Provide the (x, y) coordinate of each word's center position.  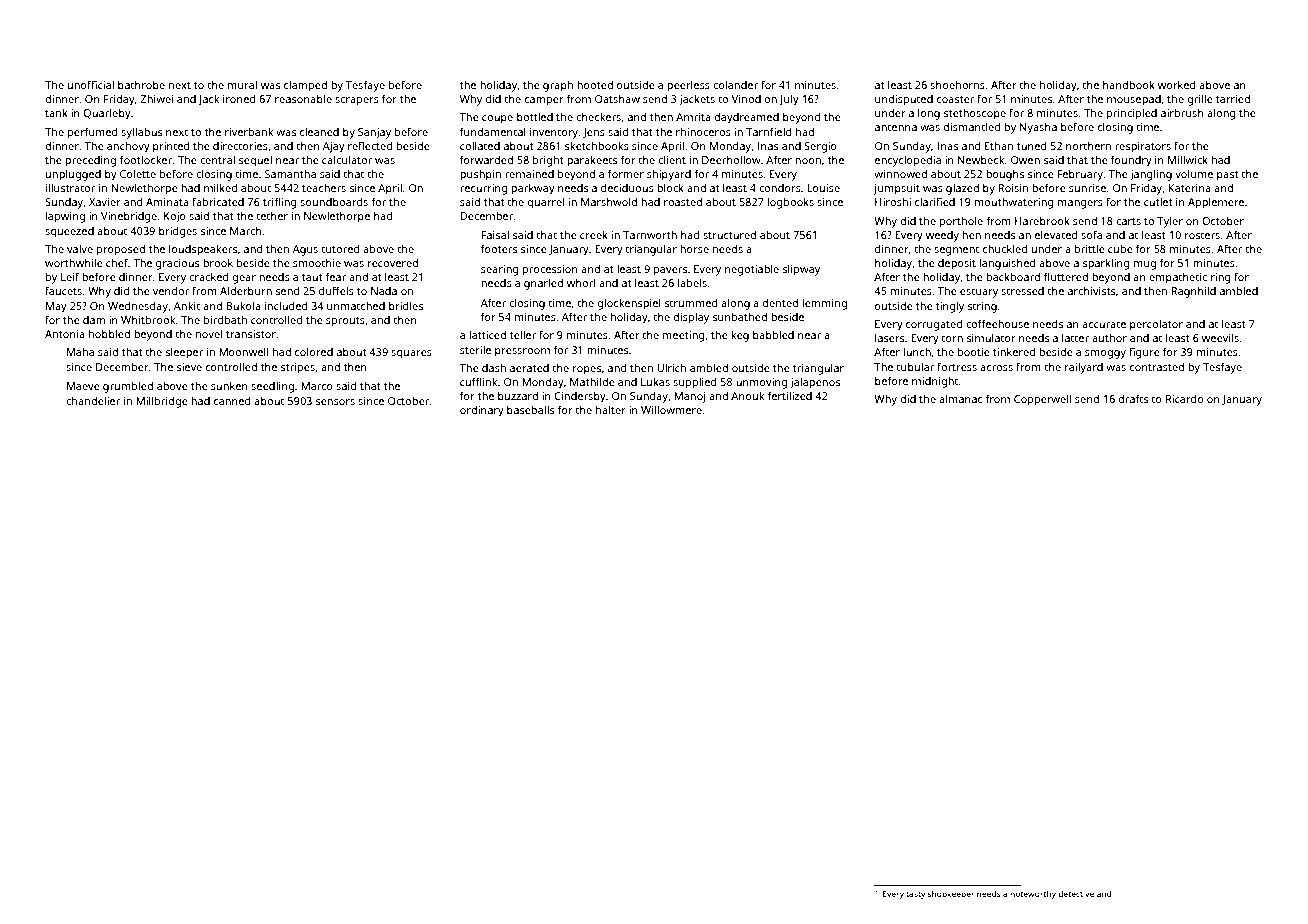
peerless (688, 86)
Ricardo (1185, 399)
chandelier (93, 401)
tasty (915, 895)
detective (1076, 894)
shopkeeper (950, 895)
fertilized (789, 395)
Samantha (290, 174)
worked (1177, 85)
